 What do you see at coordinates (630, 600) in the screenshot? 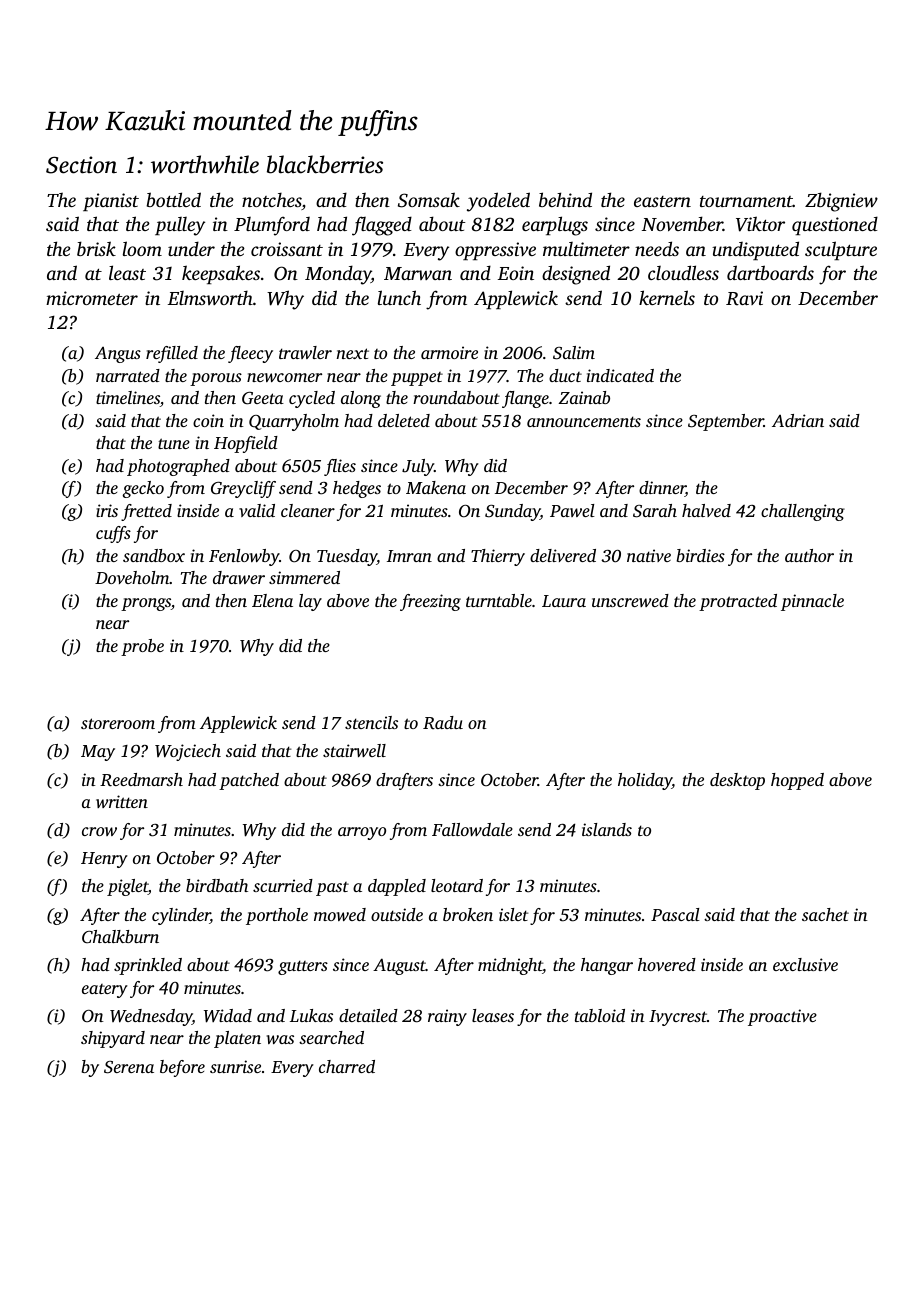
I see `unscrewed` at bounding box center [630, 600].
